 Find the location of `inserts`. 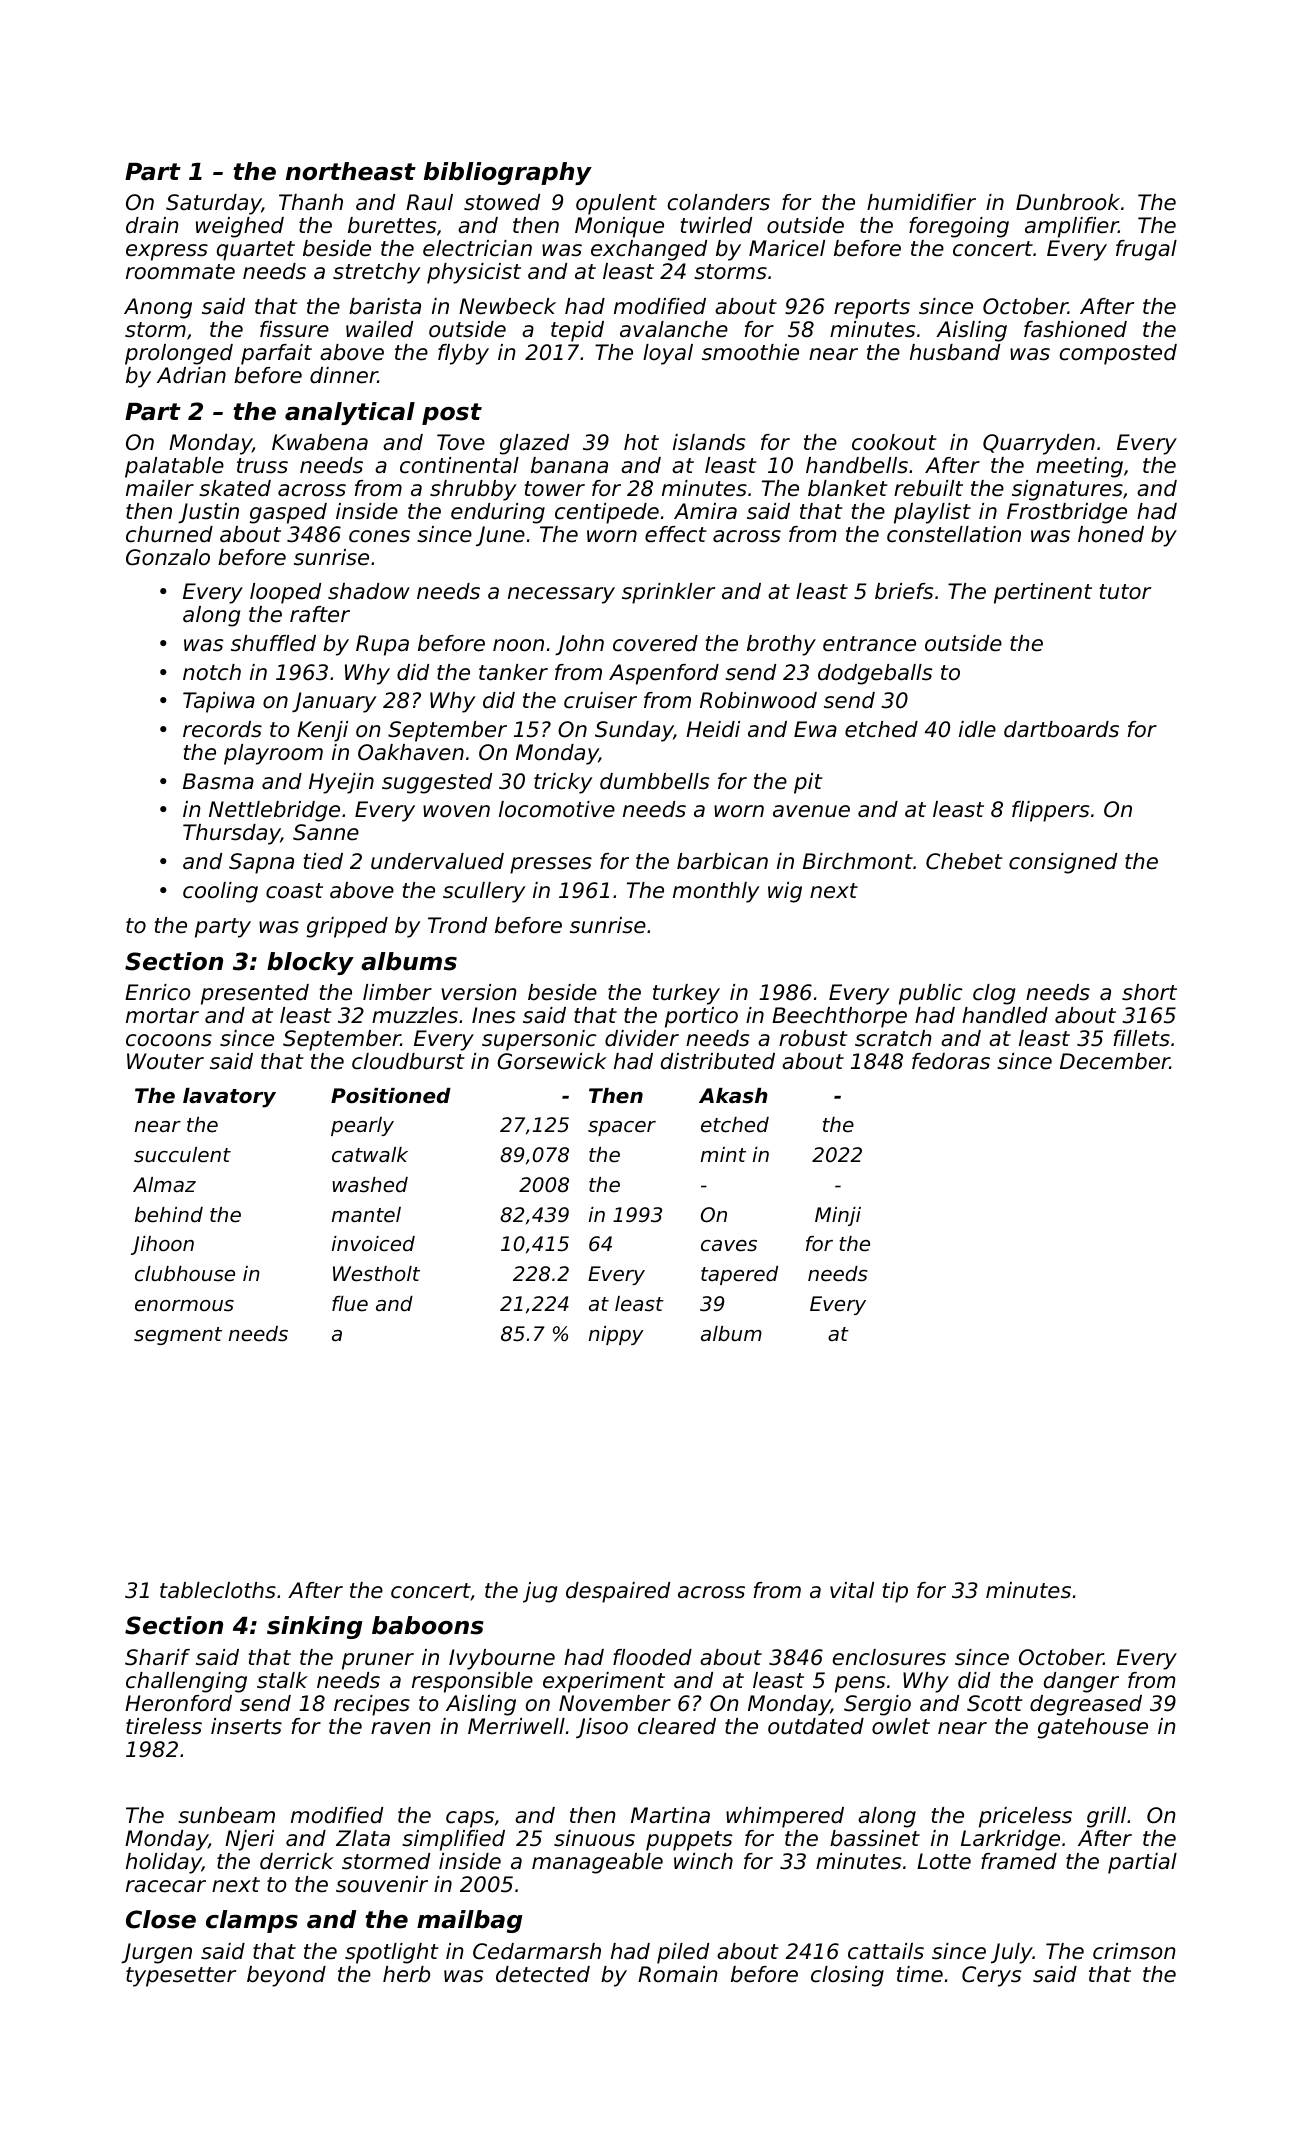

inserts is located at coordinates (246, 1726).
